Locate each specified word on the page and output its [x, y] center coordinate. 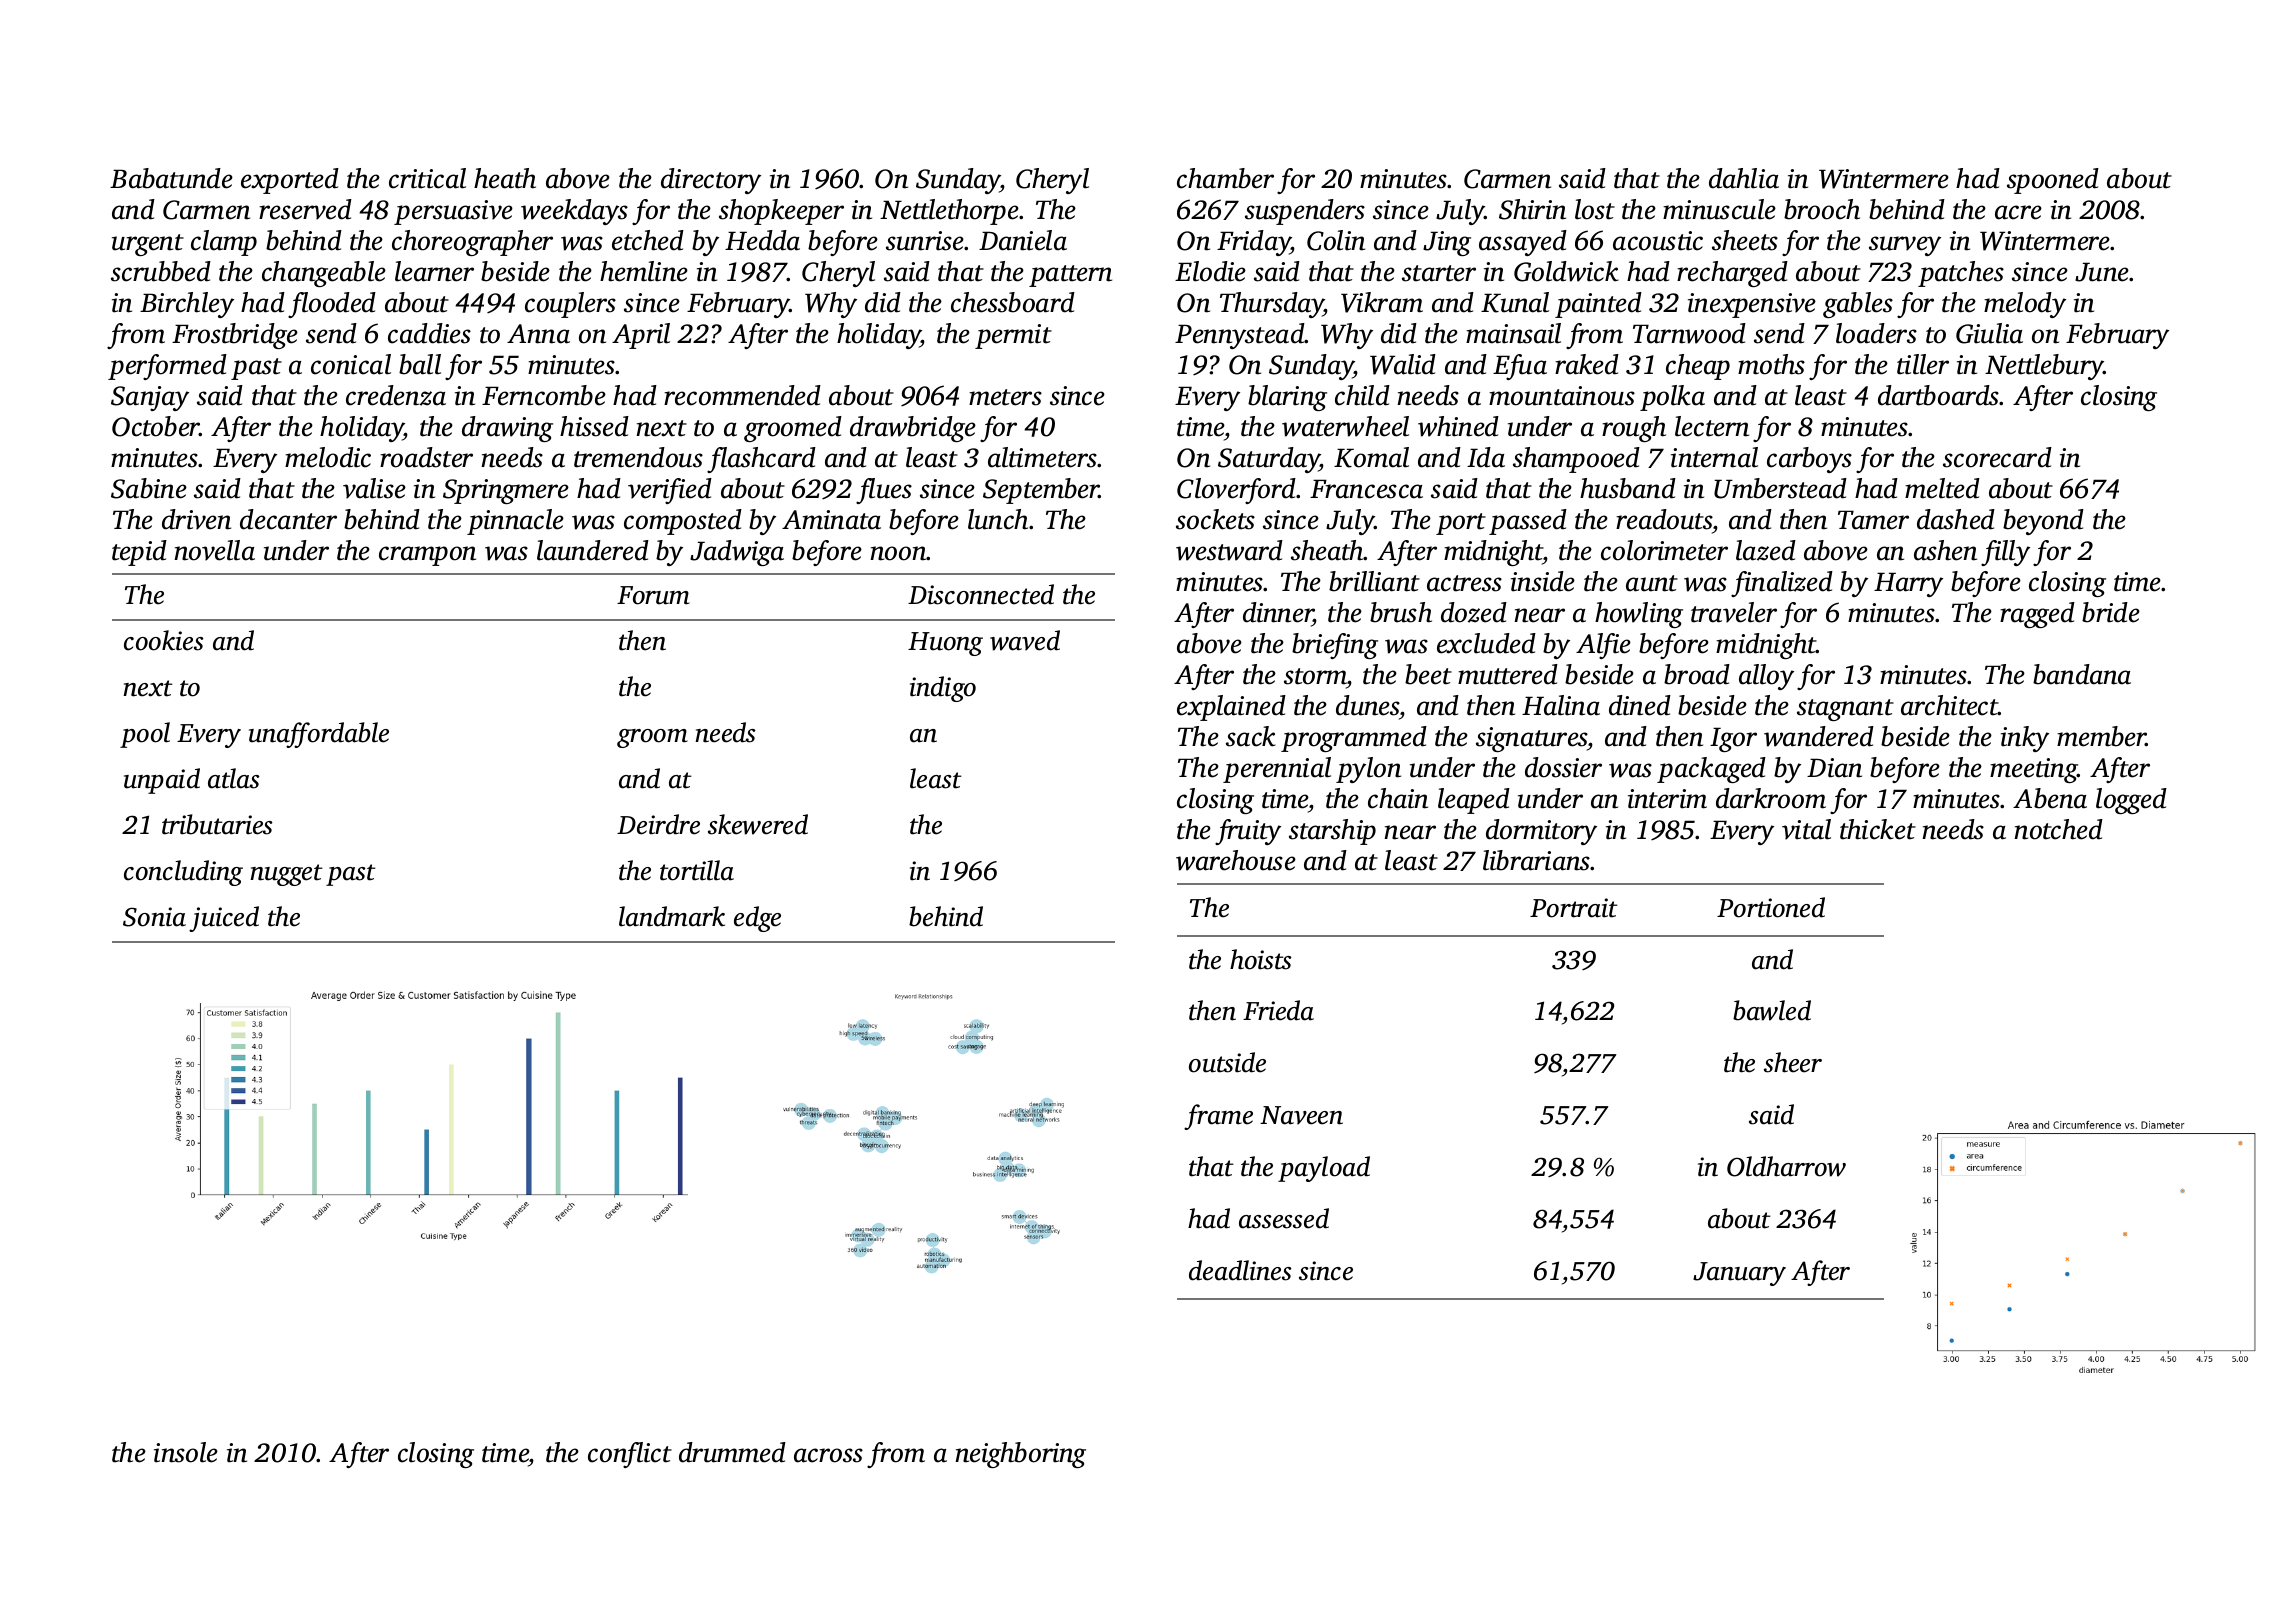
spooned [2053, 181]
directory [711, 181]
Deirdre [658, 824]
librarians [1537, 860]
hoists [1261, 959]
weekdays [574, 212]
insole [186, 1452]
